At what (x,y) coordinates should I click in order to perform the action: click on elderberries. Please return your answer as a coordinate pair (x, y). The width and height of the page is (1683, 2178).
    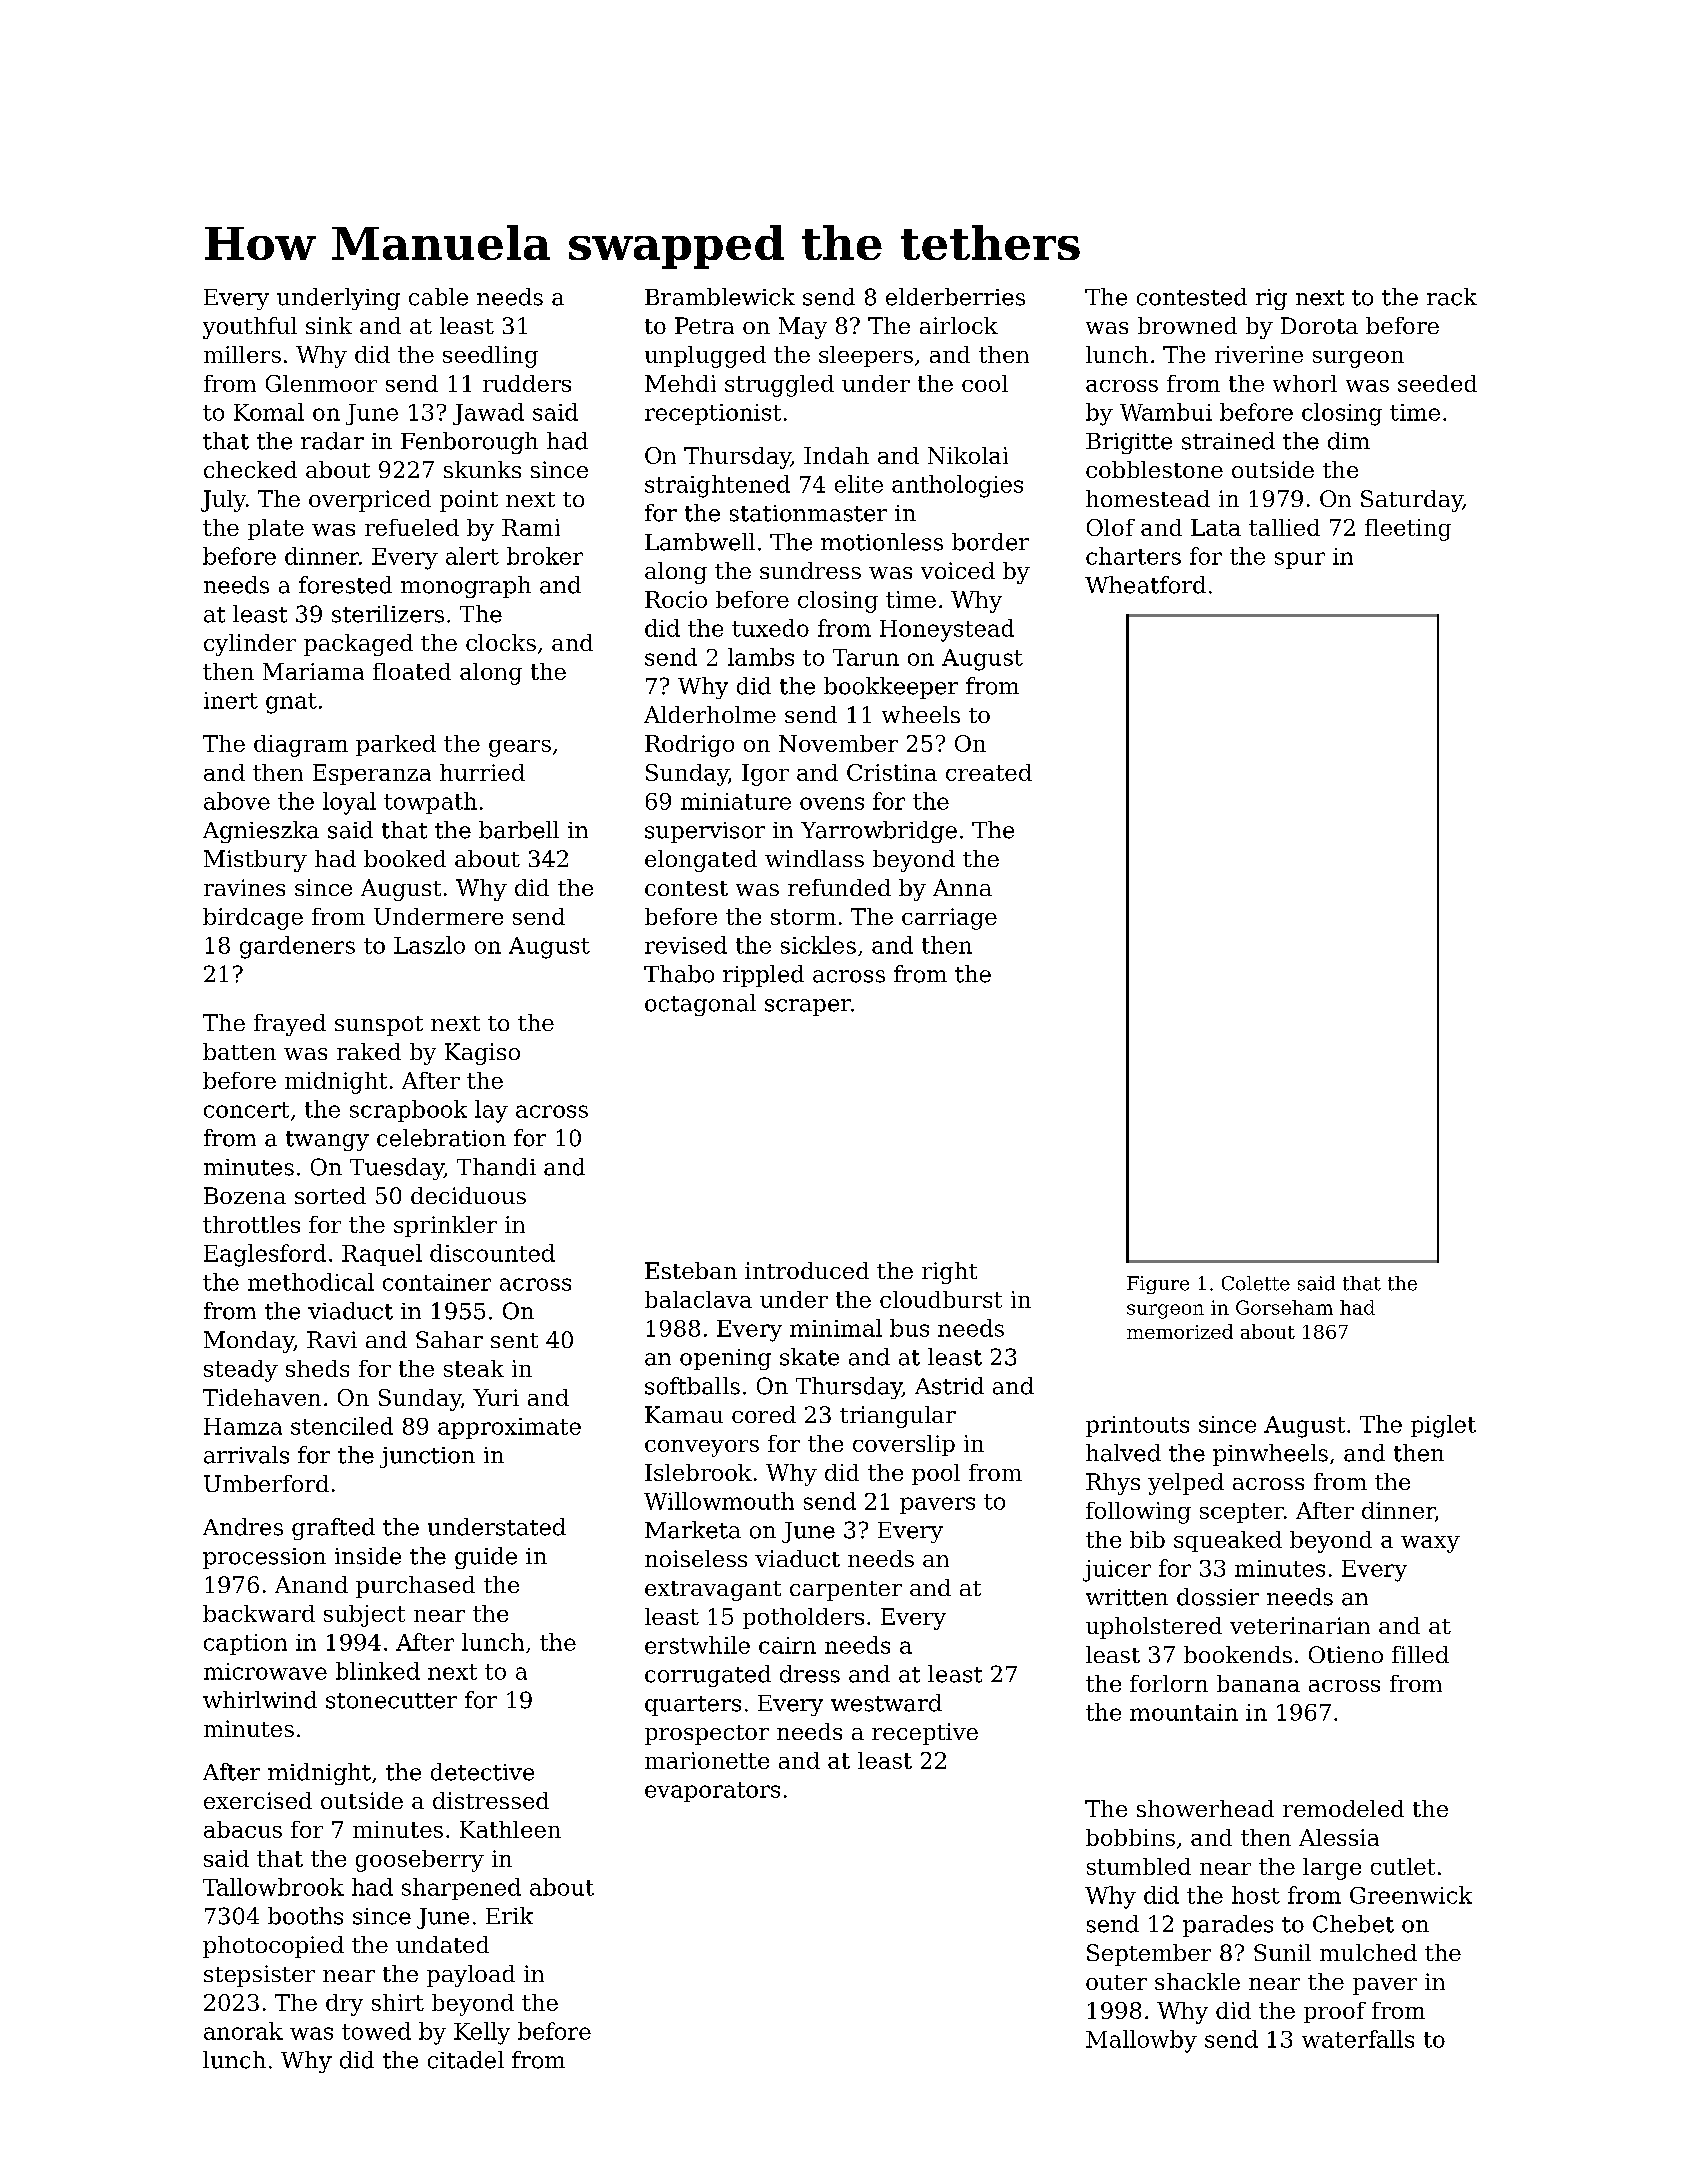
    Looking at the image, I should click on (955, 297).
